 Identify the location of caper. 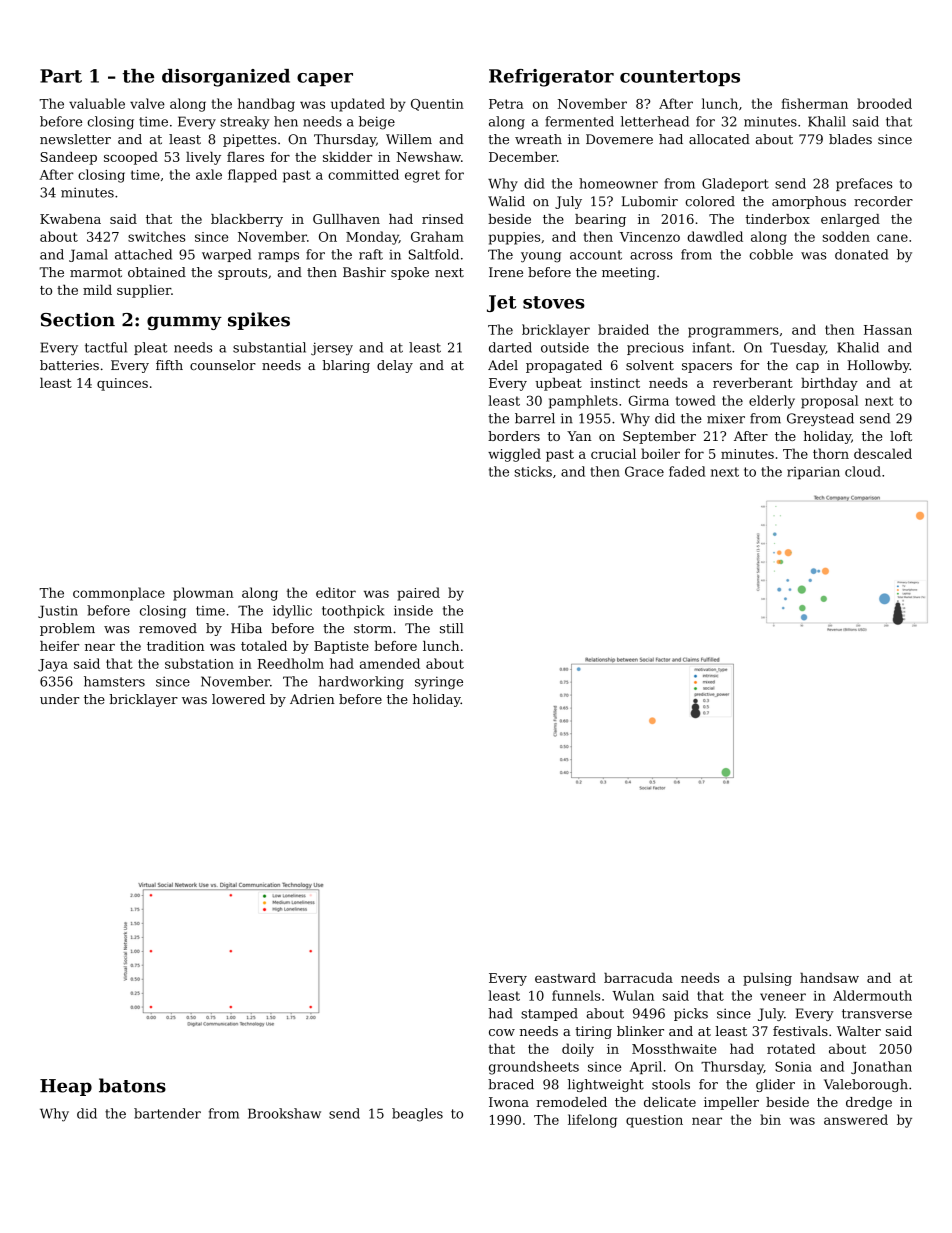
(325, 79).
